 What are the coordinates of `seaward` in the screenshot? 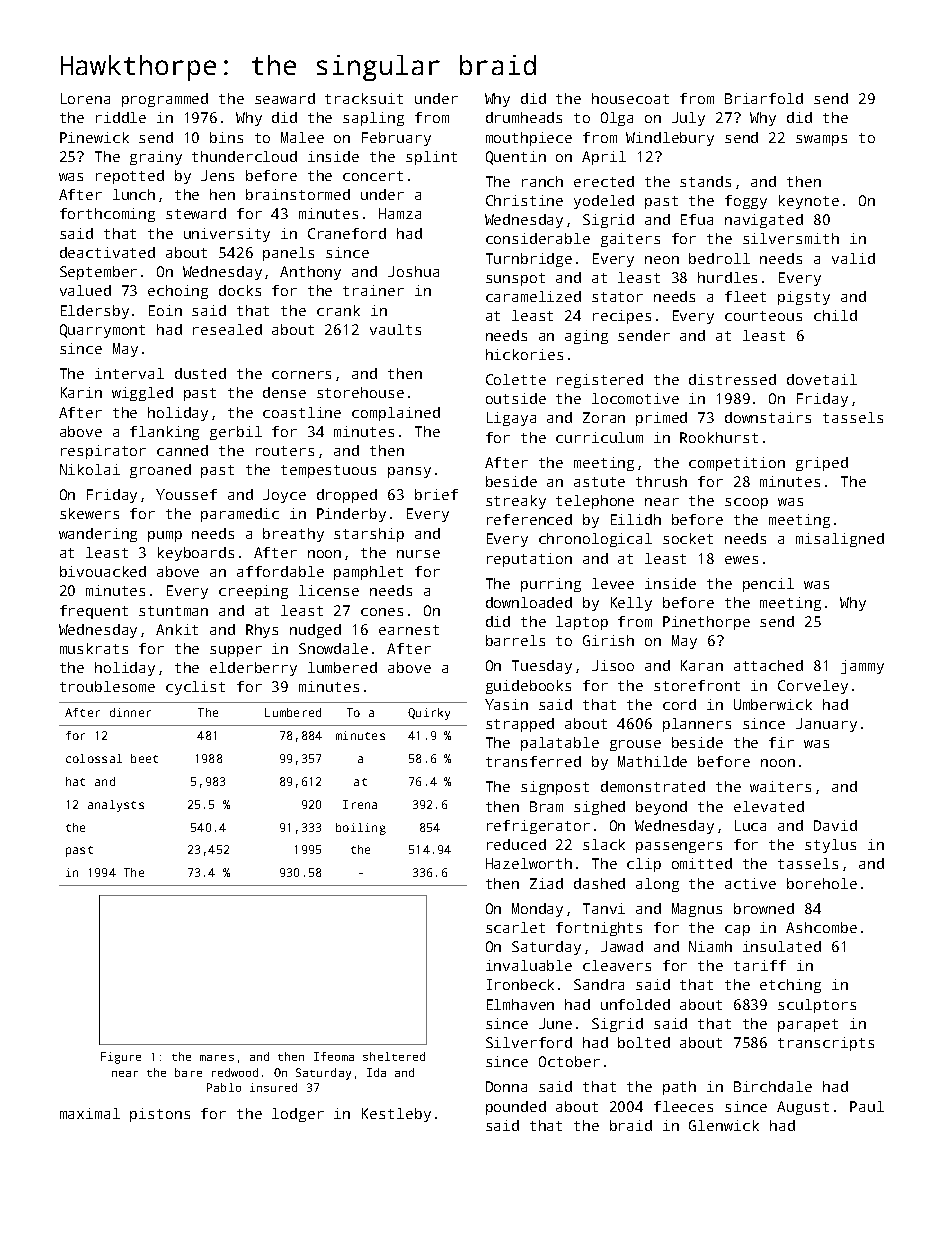 It's located at (285, 98).
